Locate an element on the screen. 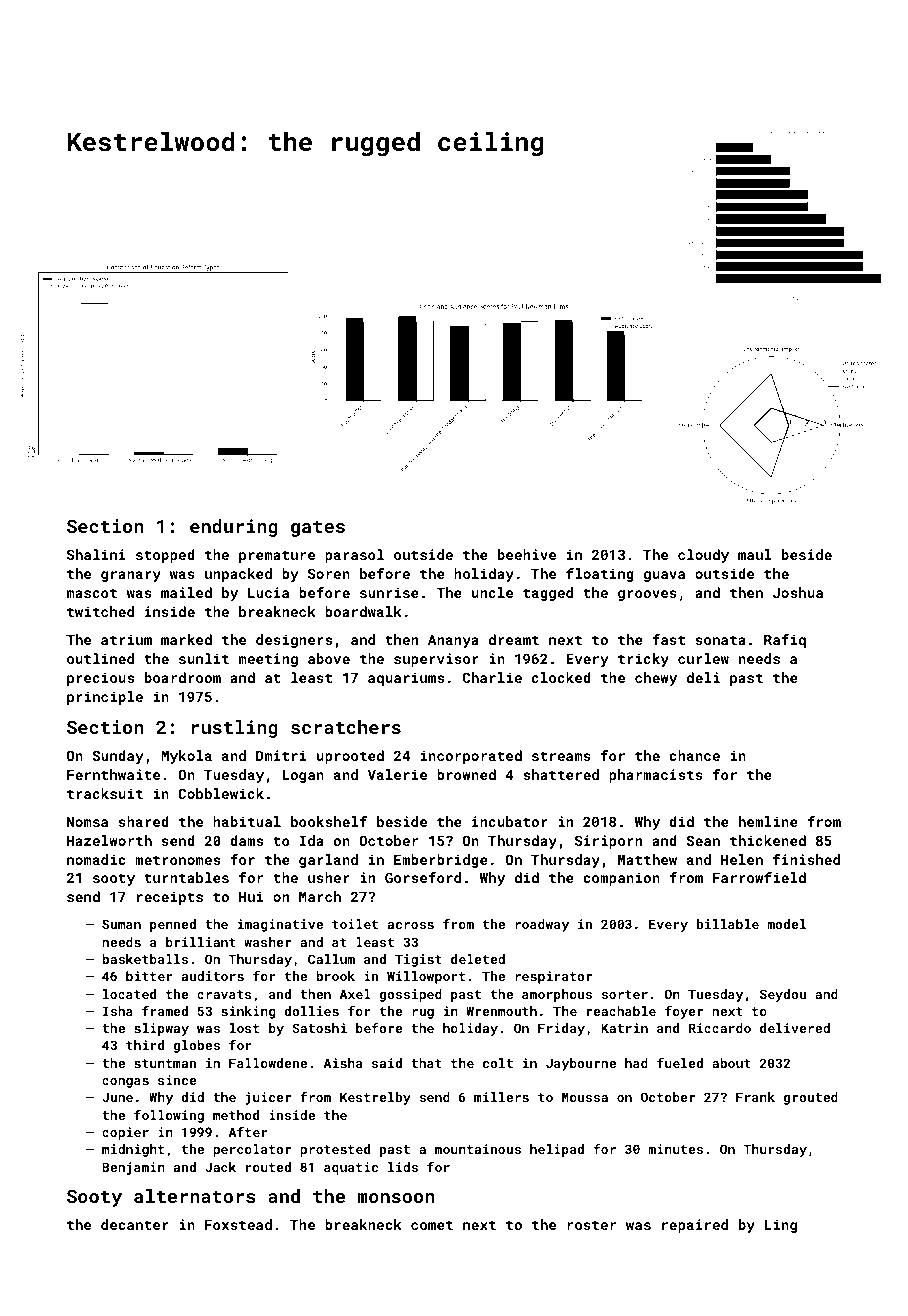 The width and height of the screenshot is (908, 1316). Moussa is located at coordinates (585, 1097).
